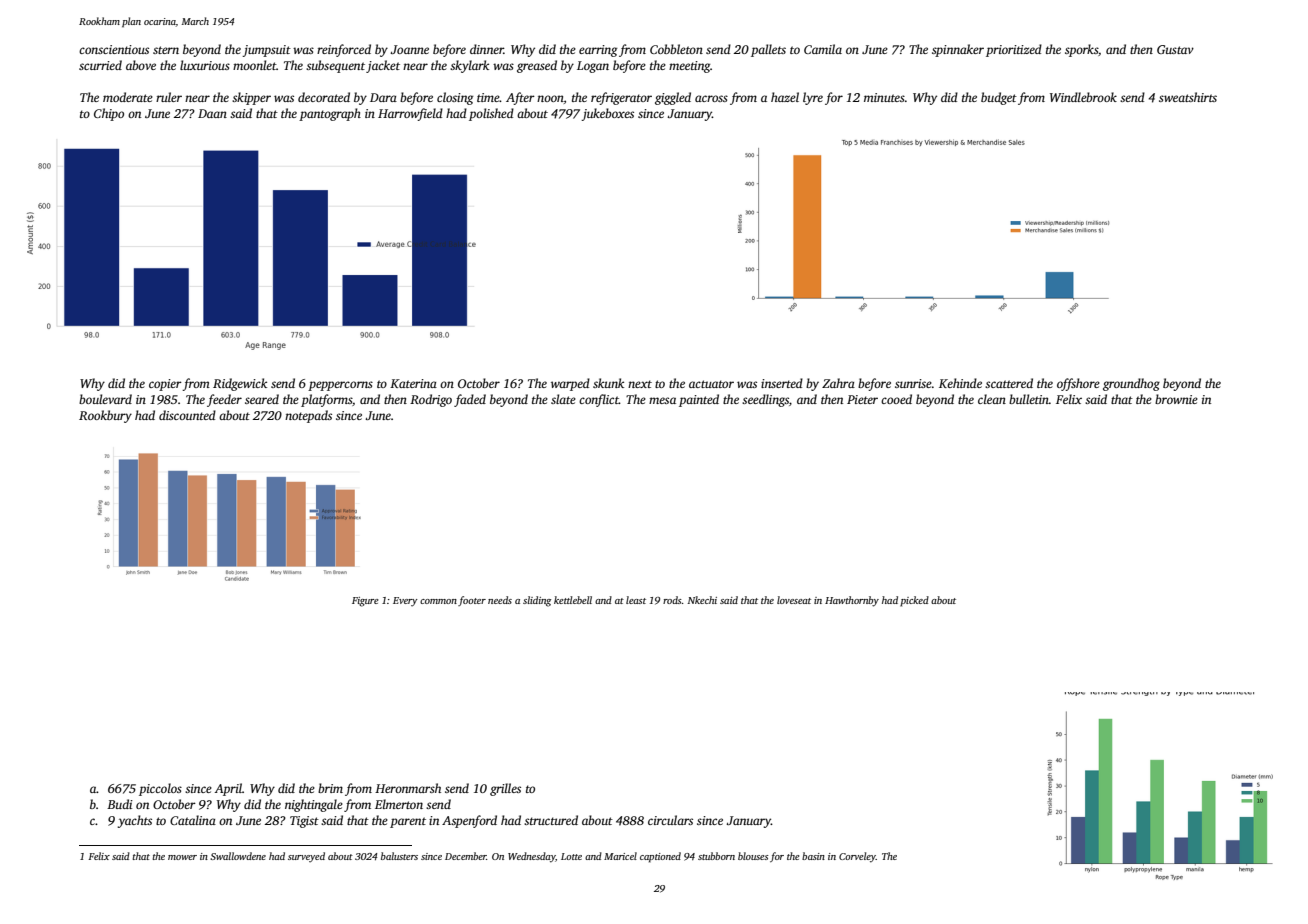 This page has height=924, width=1308. I want to click on Figure, so click(365, 602).
